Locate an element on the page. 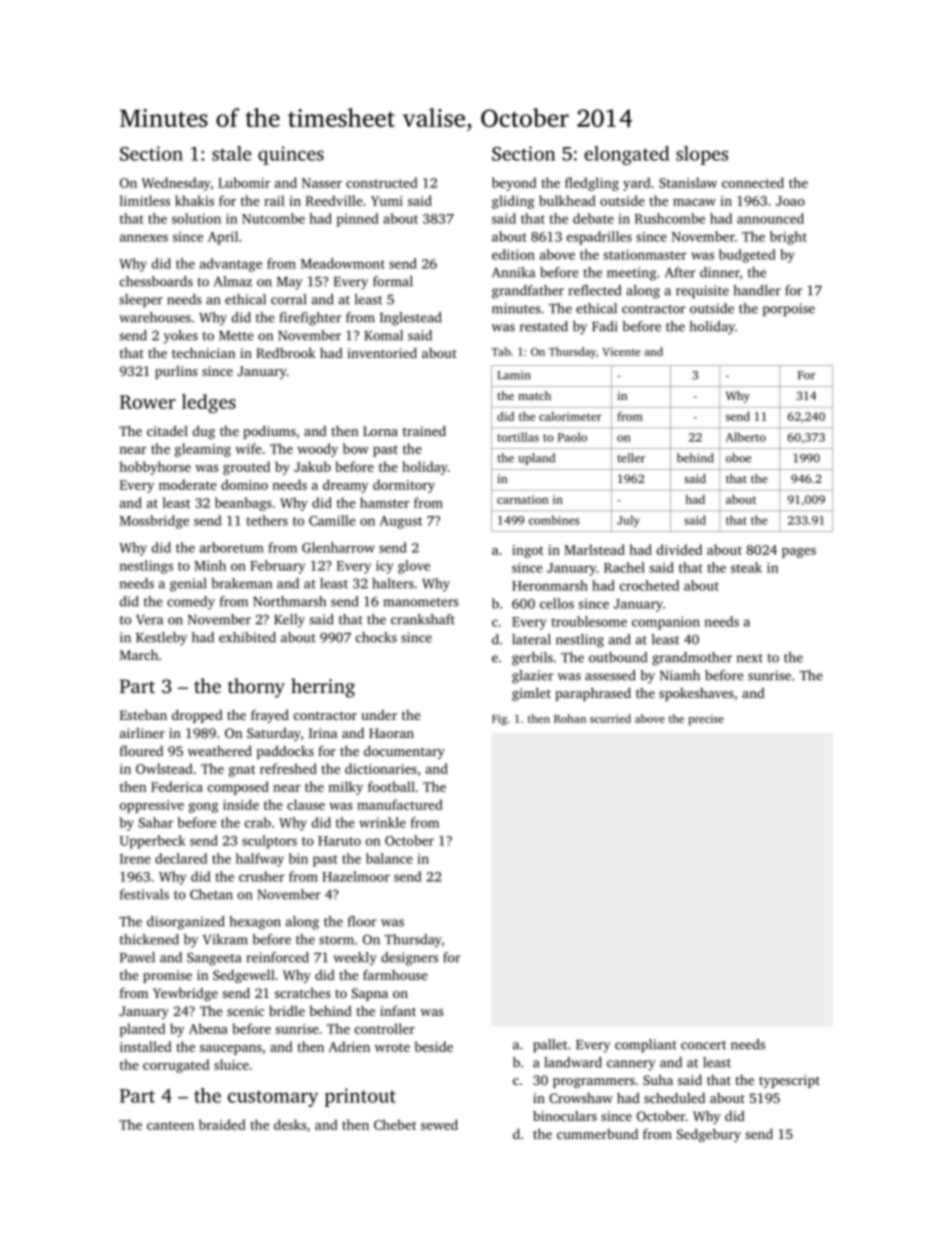 This page has width=952, height=1233. combines is located at coordinates (554, 520).
